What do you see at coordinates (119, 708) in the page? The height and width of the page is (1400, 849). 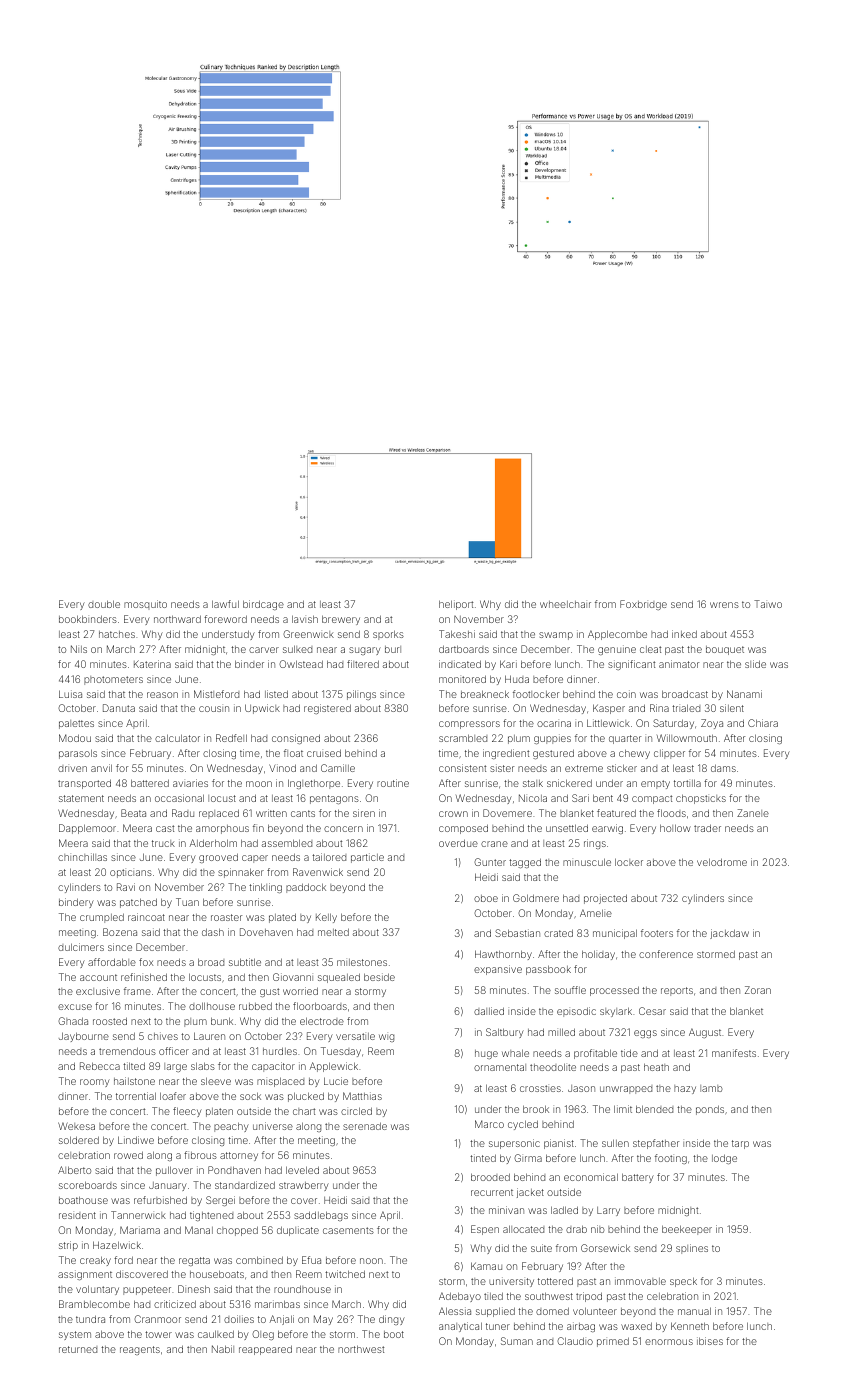 I see `Danuta` at bounding box center [119, 708].
